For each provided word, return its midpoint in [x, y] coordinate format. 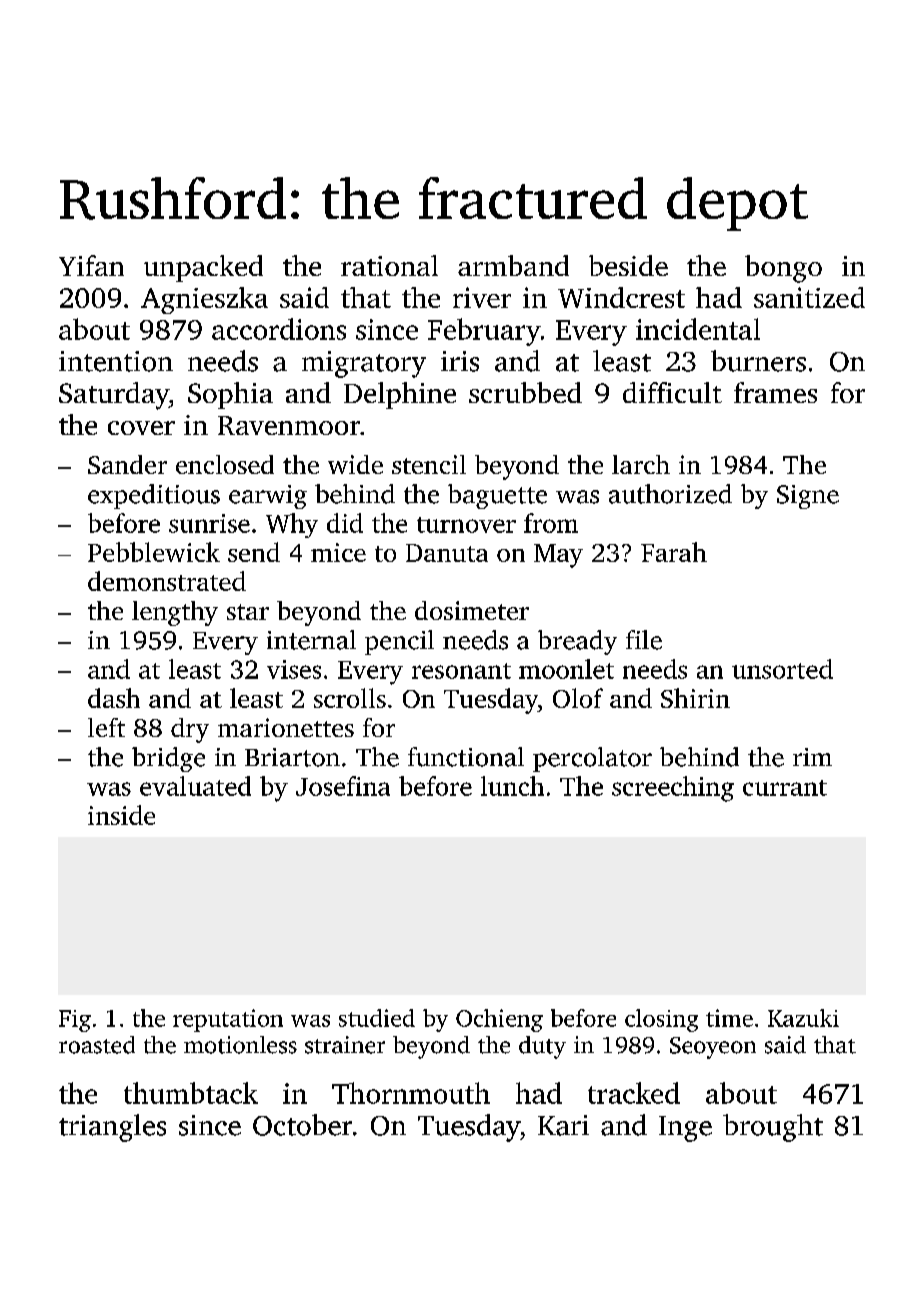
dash [114, 698]
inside [121, 815]
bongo [783, 269]
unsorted [782, 669]
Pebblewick [154, 552]
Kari [563, 1125]
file [644, 640]
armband [513, 265]
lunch [512, 786]
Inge [685, 1129]
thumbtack [191, 1093]
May [558, 556]
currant [785, 788]
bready [577, 642]
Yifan [91, 265]
